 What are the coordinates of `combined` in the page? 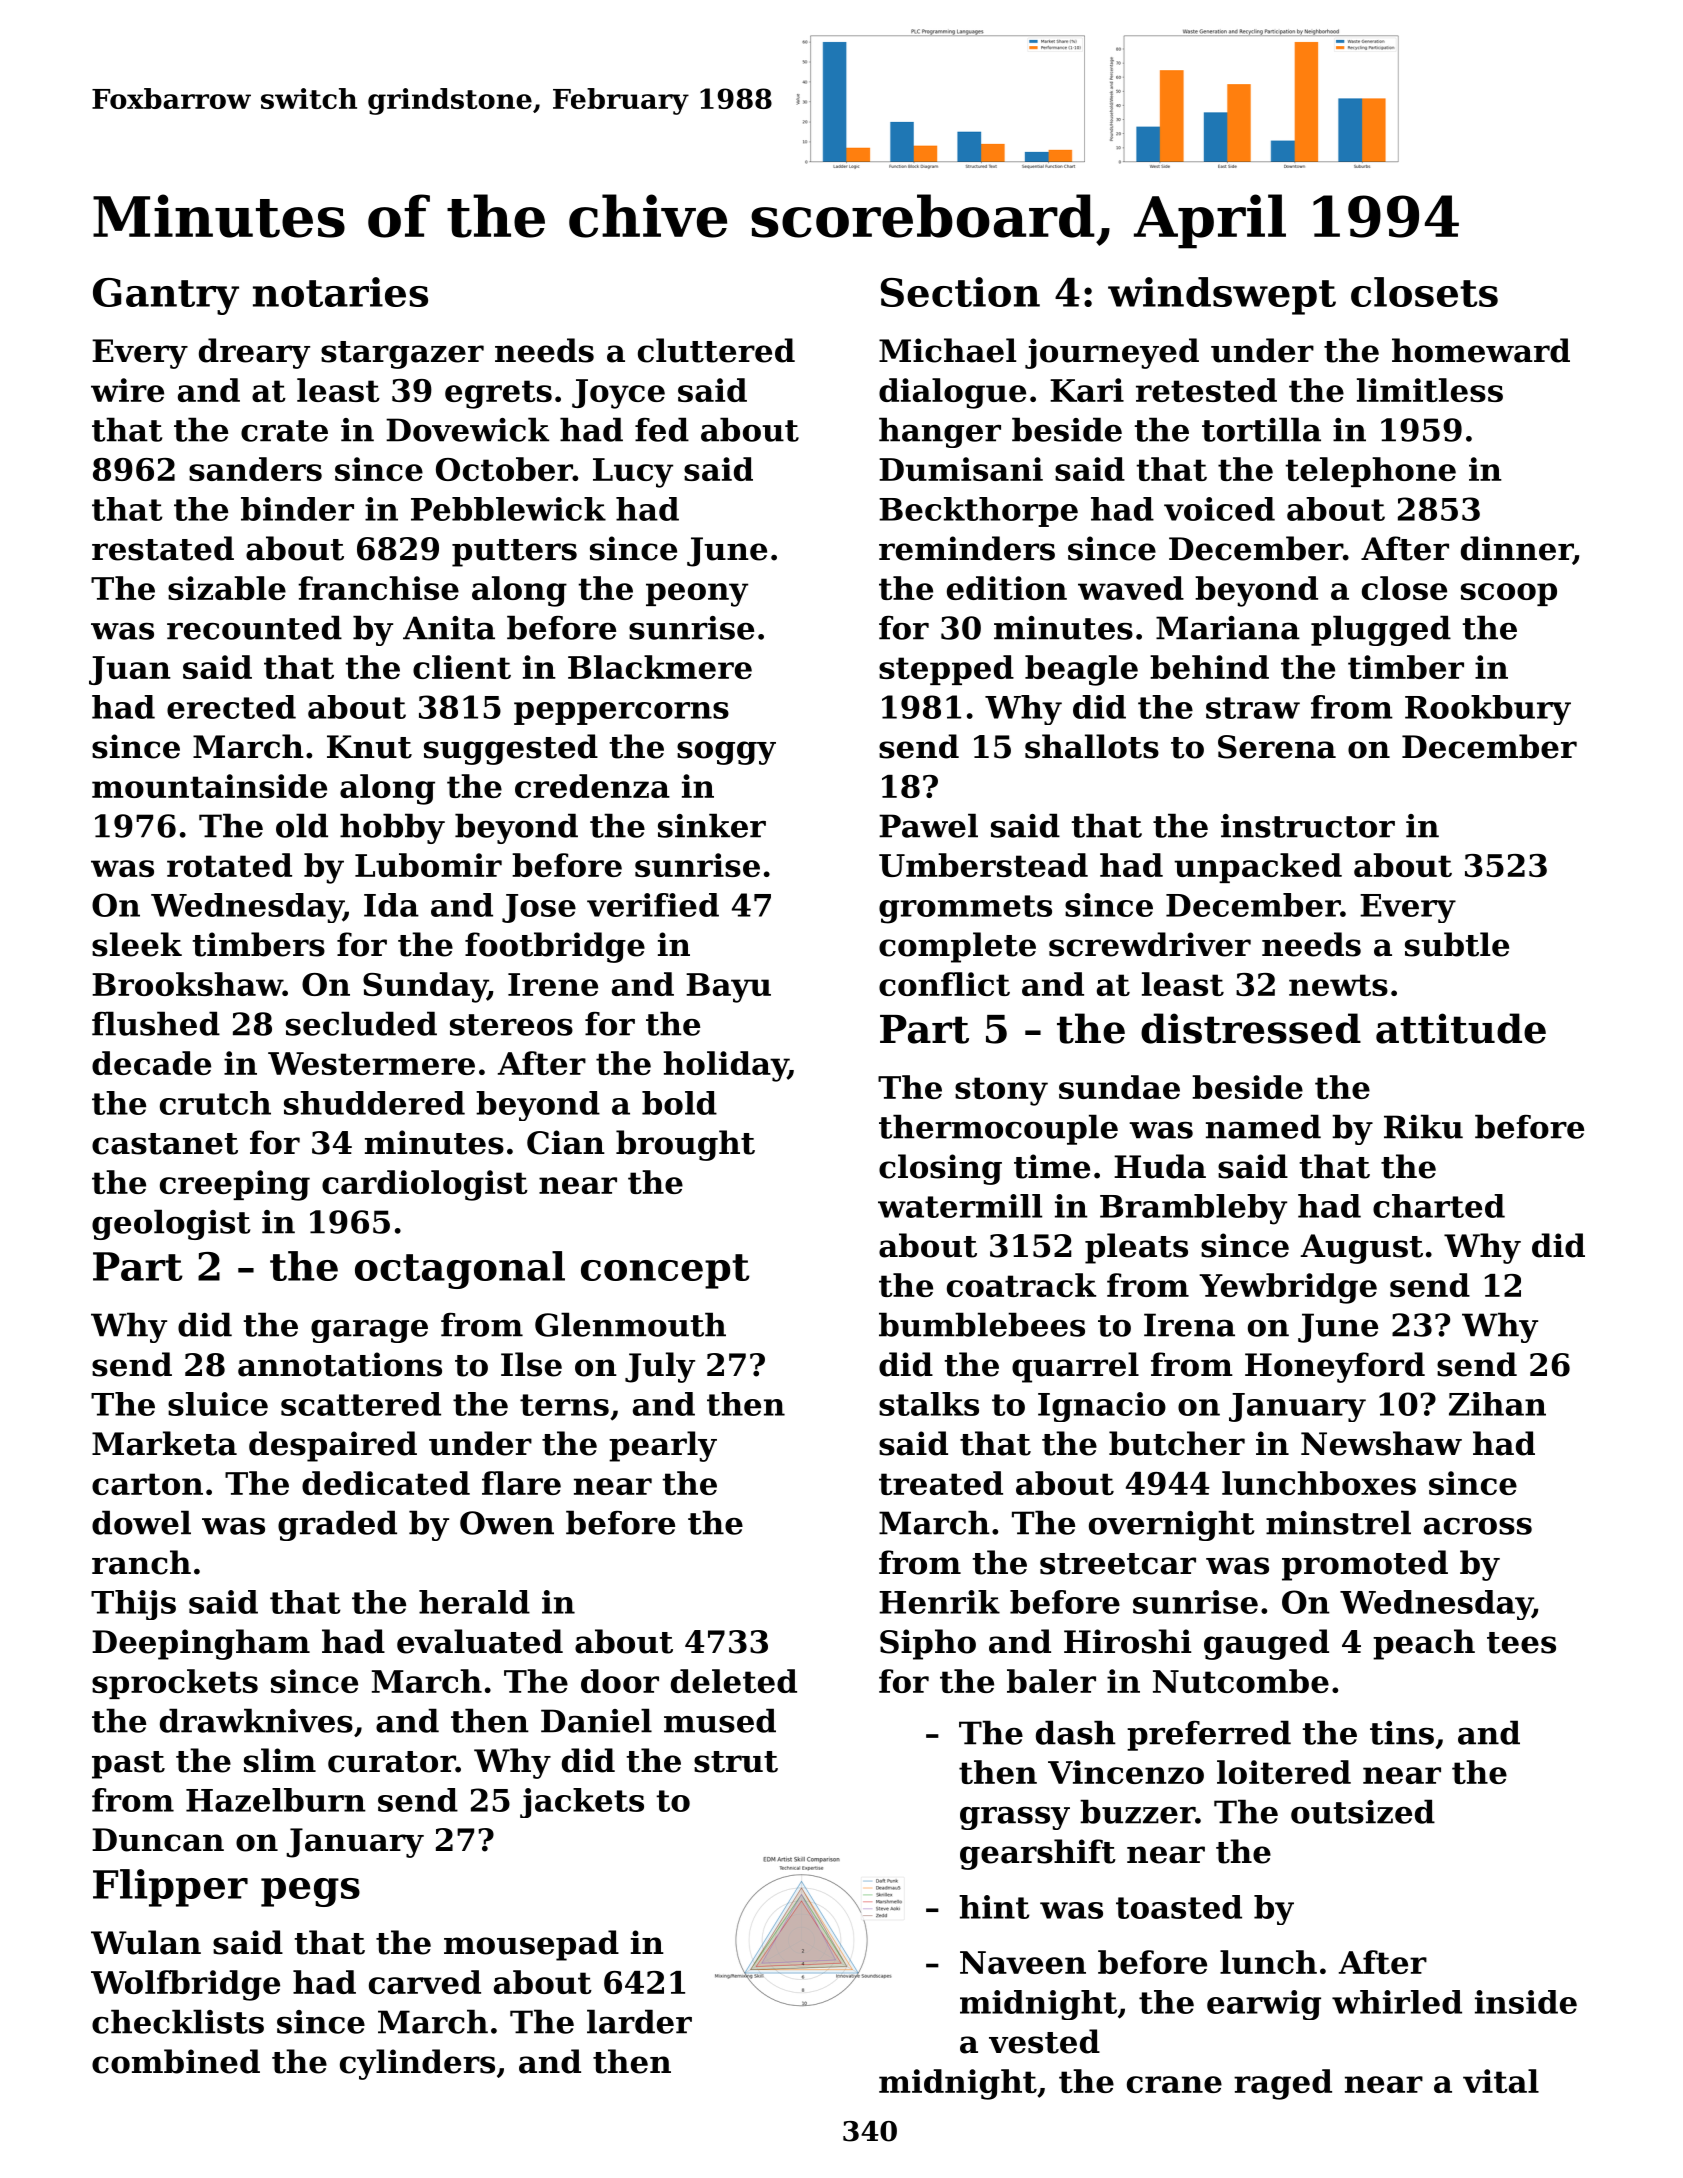 It's located at (176, 2061).
